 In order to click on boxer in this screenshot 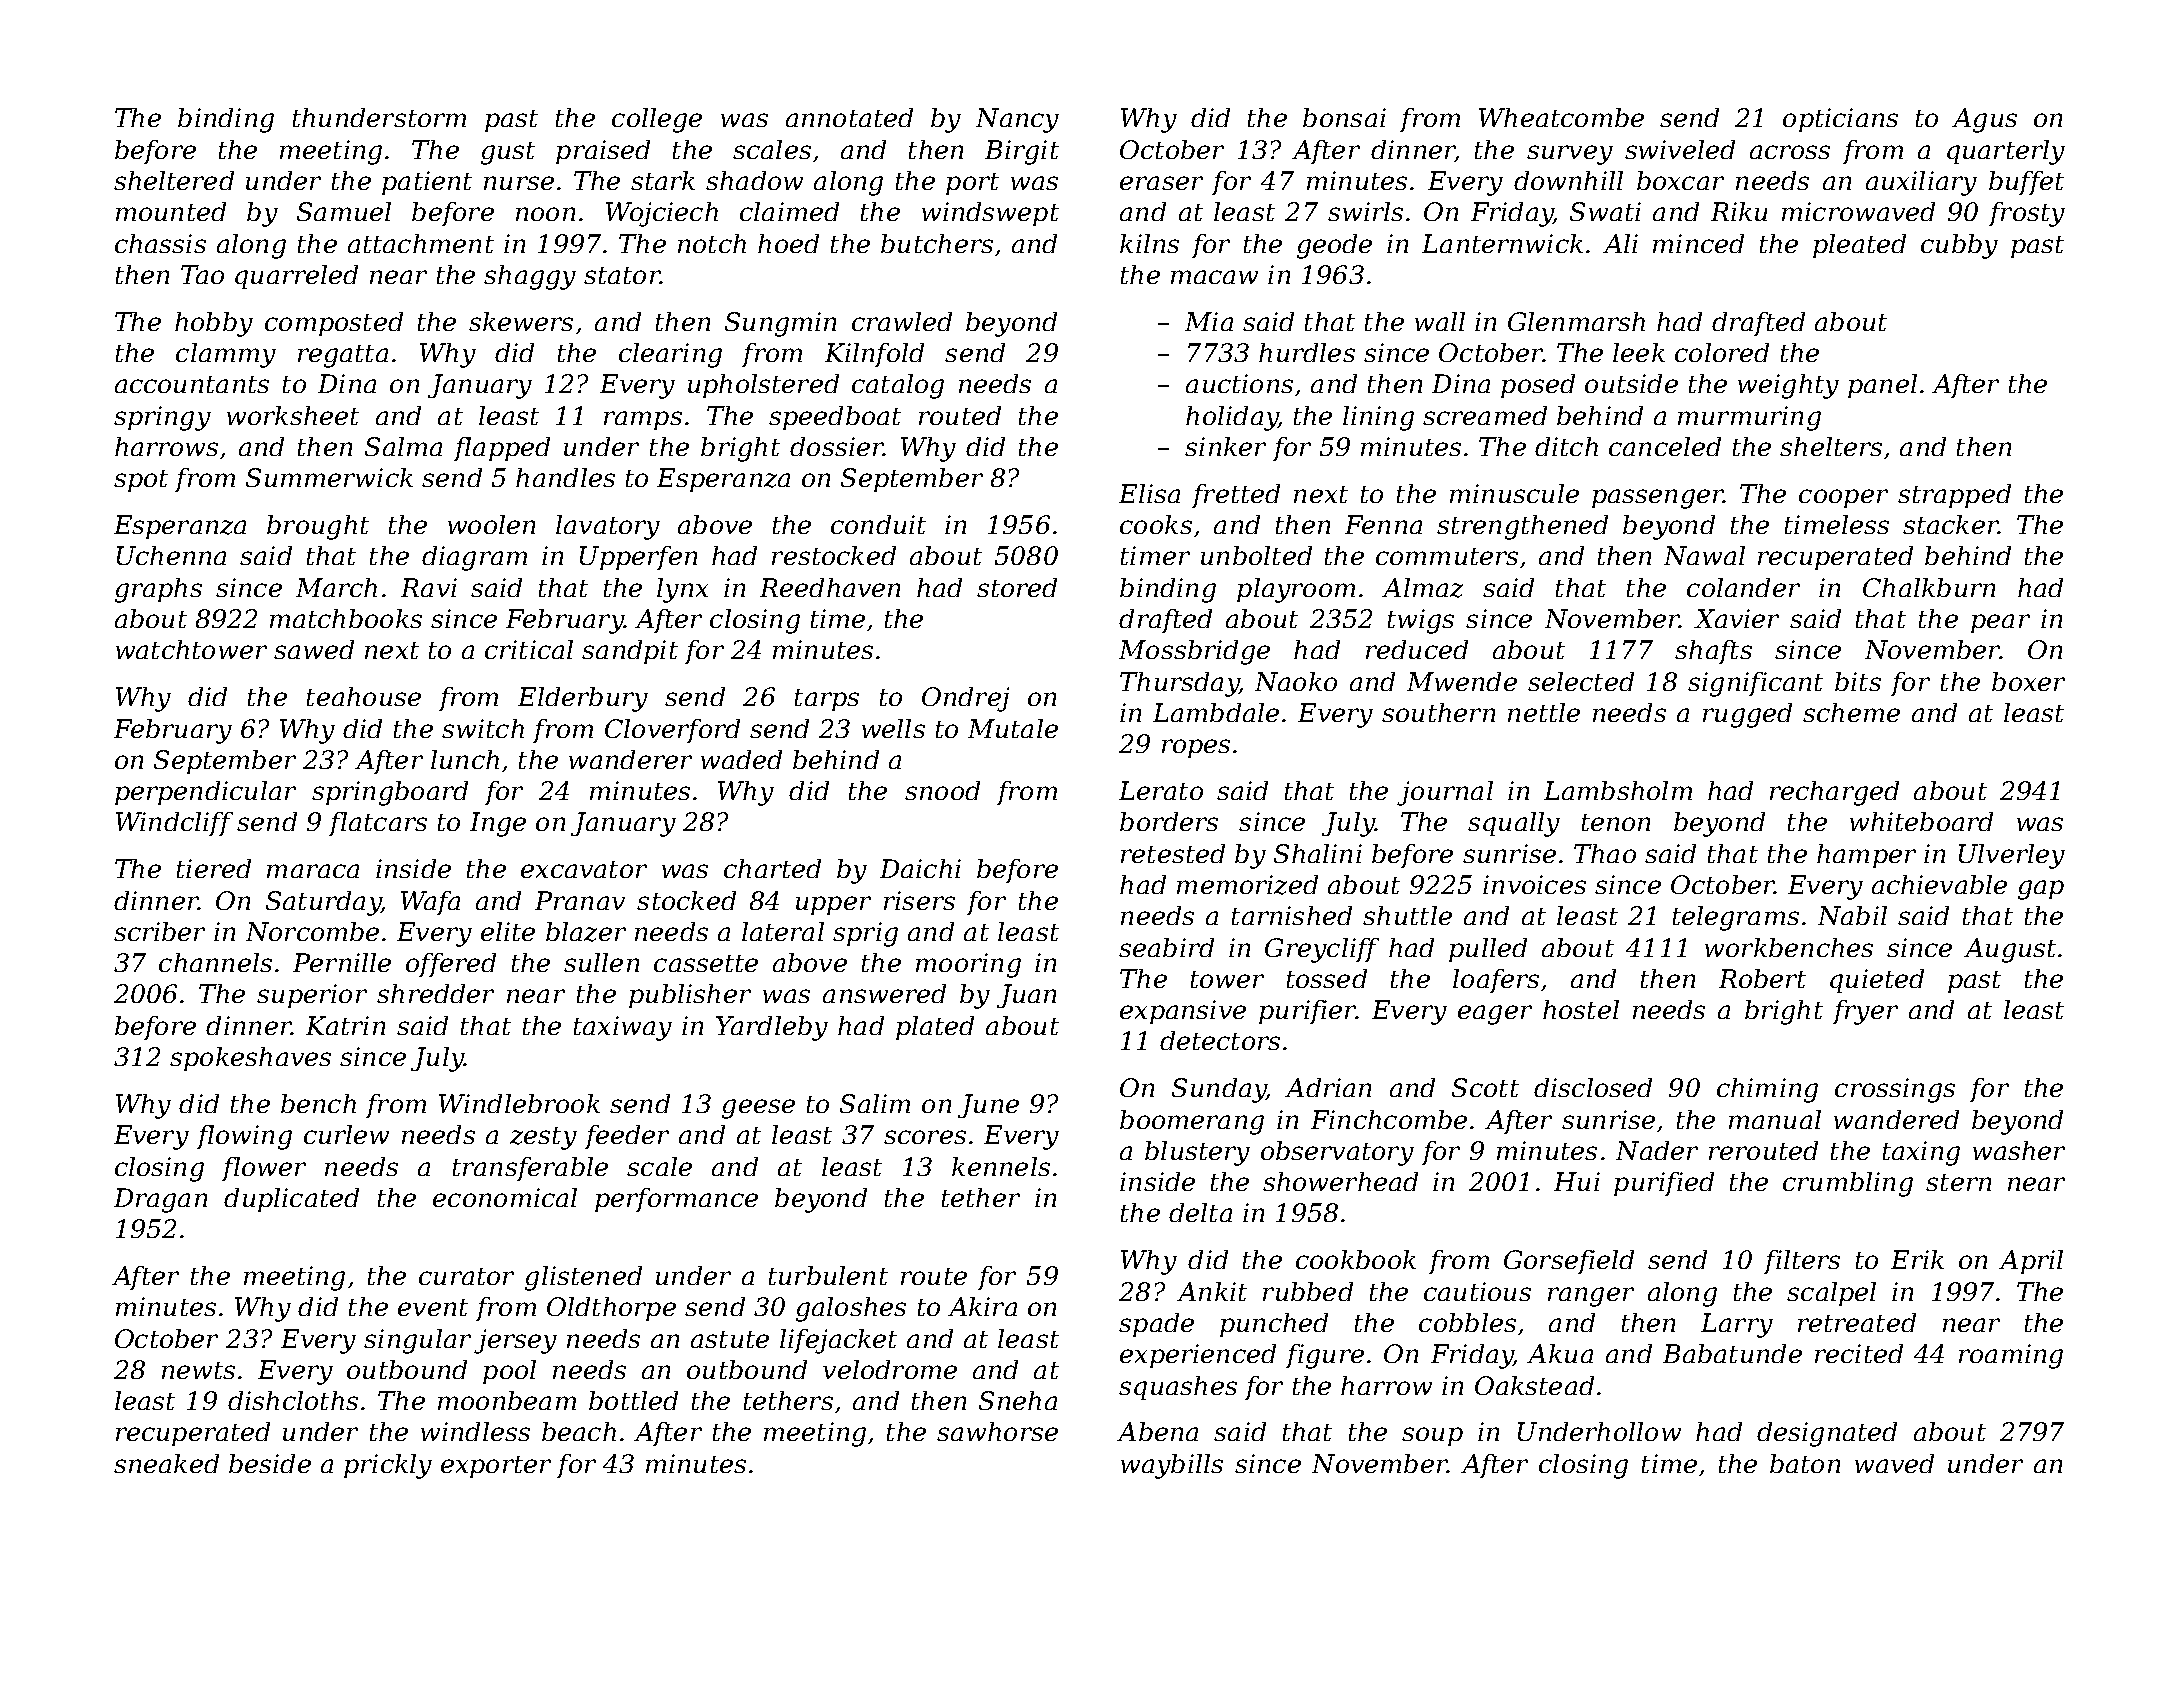, I will do `click(2028, 681)`.
